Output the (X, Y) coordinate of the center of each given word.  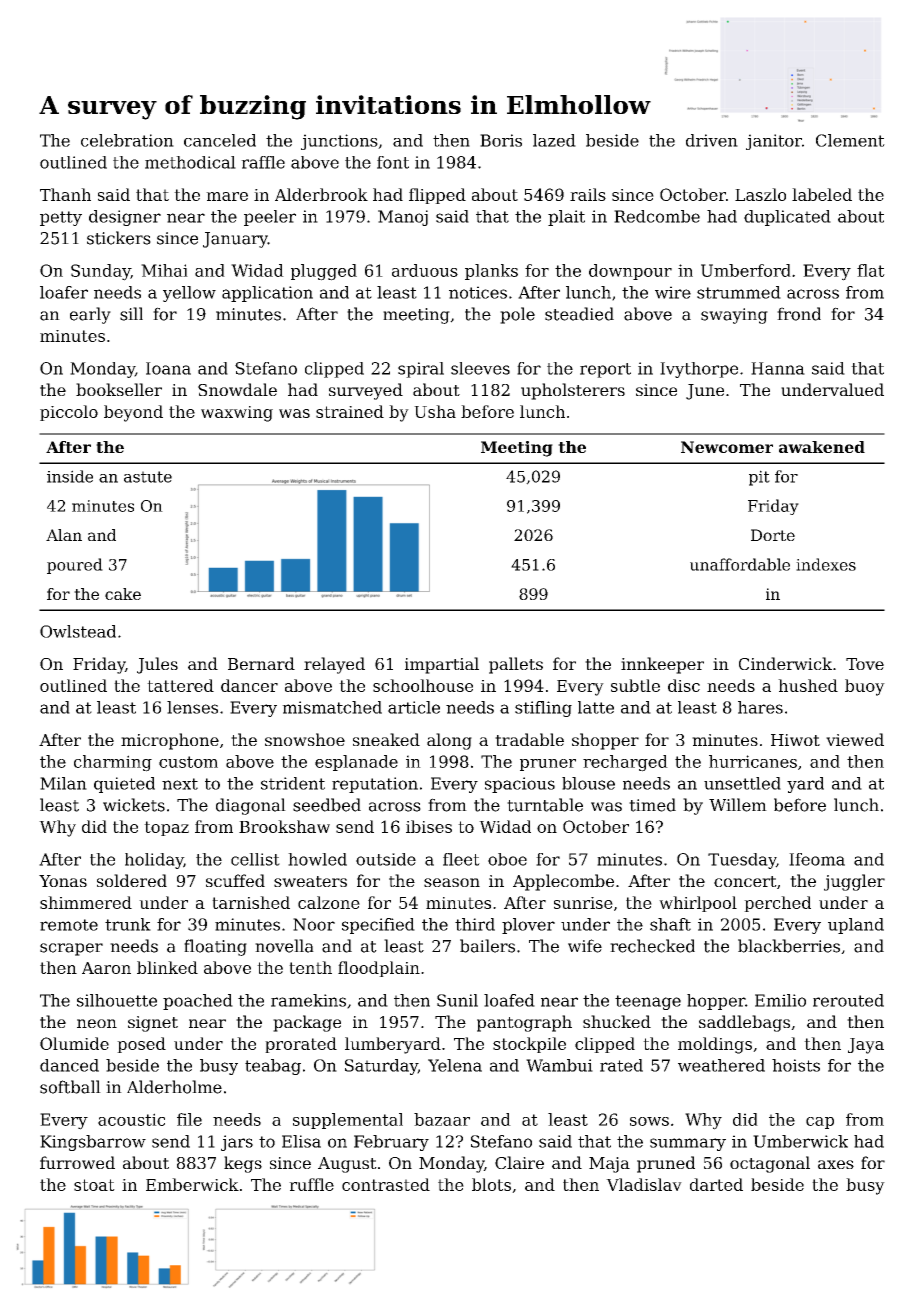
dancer (249, 685)
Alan (64, 535)
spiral (421, 370)
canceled (220, 140)
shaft (670, 924)
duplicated (787, 218)
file (189, 1119)
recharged (625, 763)
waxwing (237, 414)
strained (350, 411)
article (414, 707)
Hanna (778, 368)
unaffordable (740, 564)
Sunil (457, 1000)
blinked (167, 967)
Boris (501, 140)
